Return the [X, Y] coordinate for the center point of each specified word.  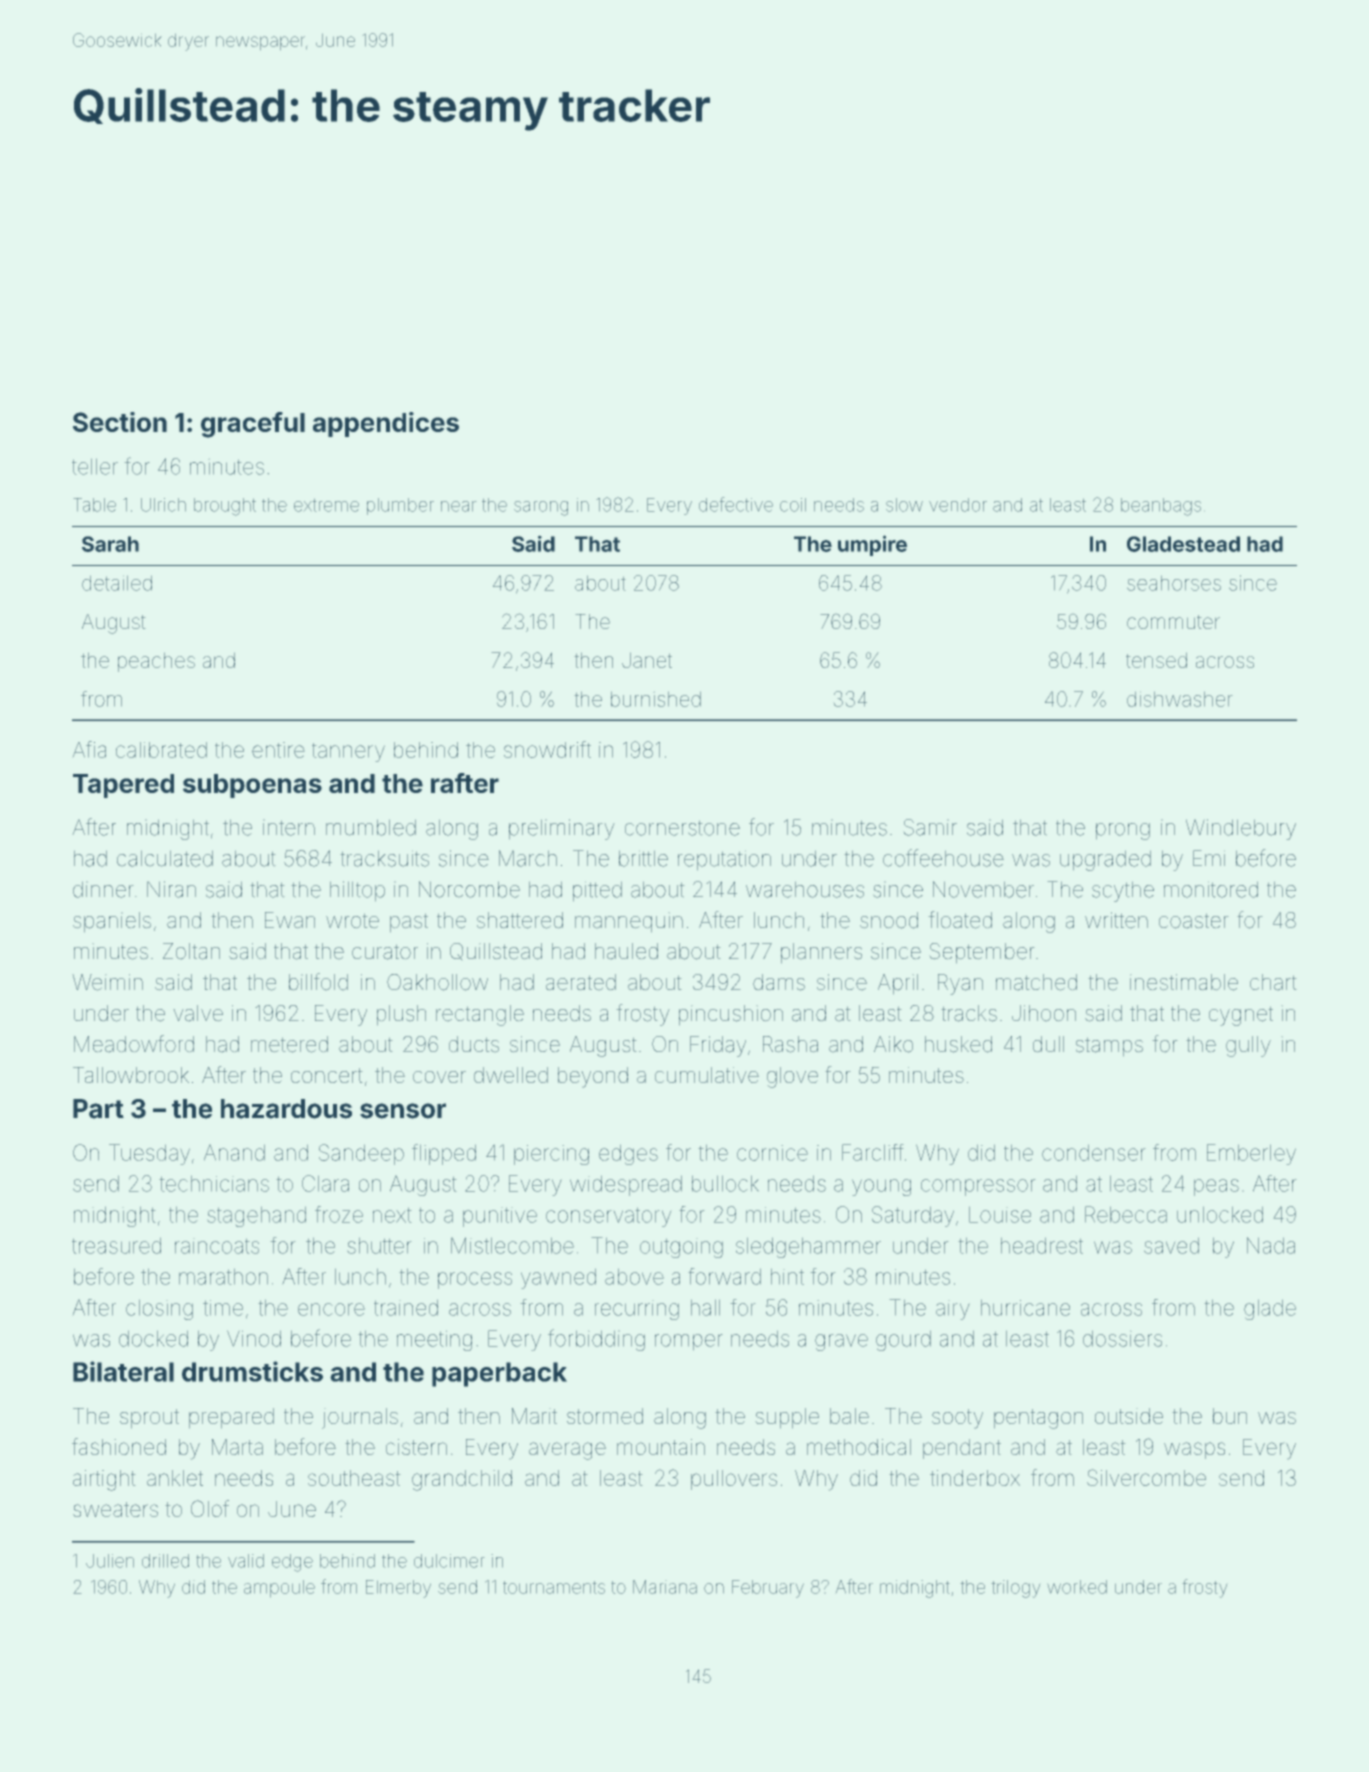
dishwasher [1180, 699]
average [567, 1451]
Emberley [1251, 1154]
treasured [116, 1245]
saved [1171, 1245]
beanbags [1161, 507]
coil [793, 505]
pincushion [731, 1015]
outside [1129, 1416]
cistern [416, 1447]
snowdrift [547, 749]
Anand [234, 1152]
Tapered [123, 786]
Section [120, 422]
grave [841, 1342]
